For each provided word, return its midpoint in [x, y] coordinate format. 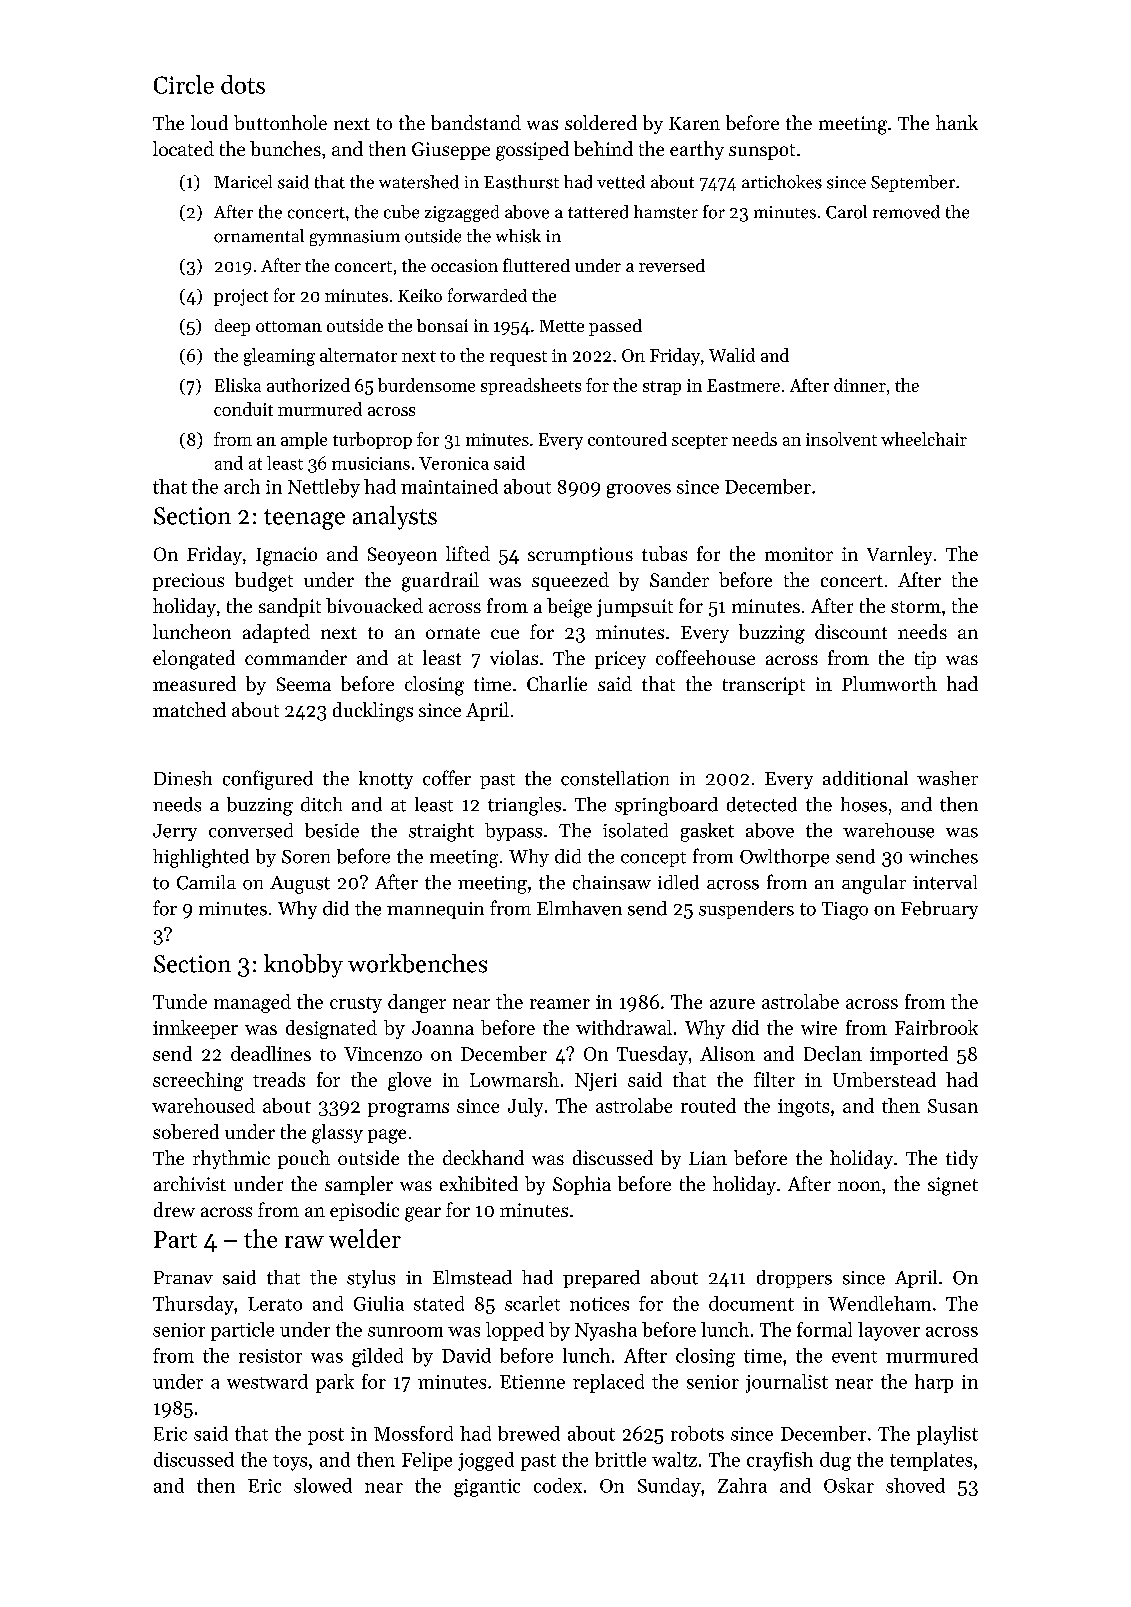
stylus [371, 1279]
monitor [799, 554]
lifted [468, 553]
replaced [608, 1383]
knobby [303, 966]
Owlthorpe [784, 858]
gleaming [279, 357]
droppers [794, 1279]
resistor [270, 1356]
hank [957, 122]
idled [678, 882]
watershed [419, 182]
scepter [700, 442]
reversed [672, 265]
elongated [194, 660]
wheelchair [924, 439]
